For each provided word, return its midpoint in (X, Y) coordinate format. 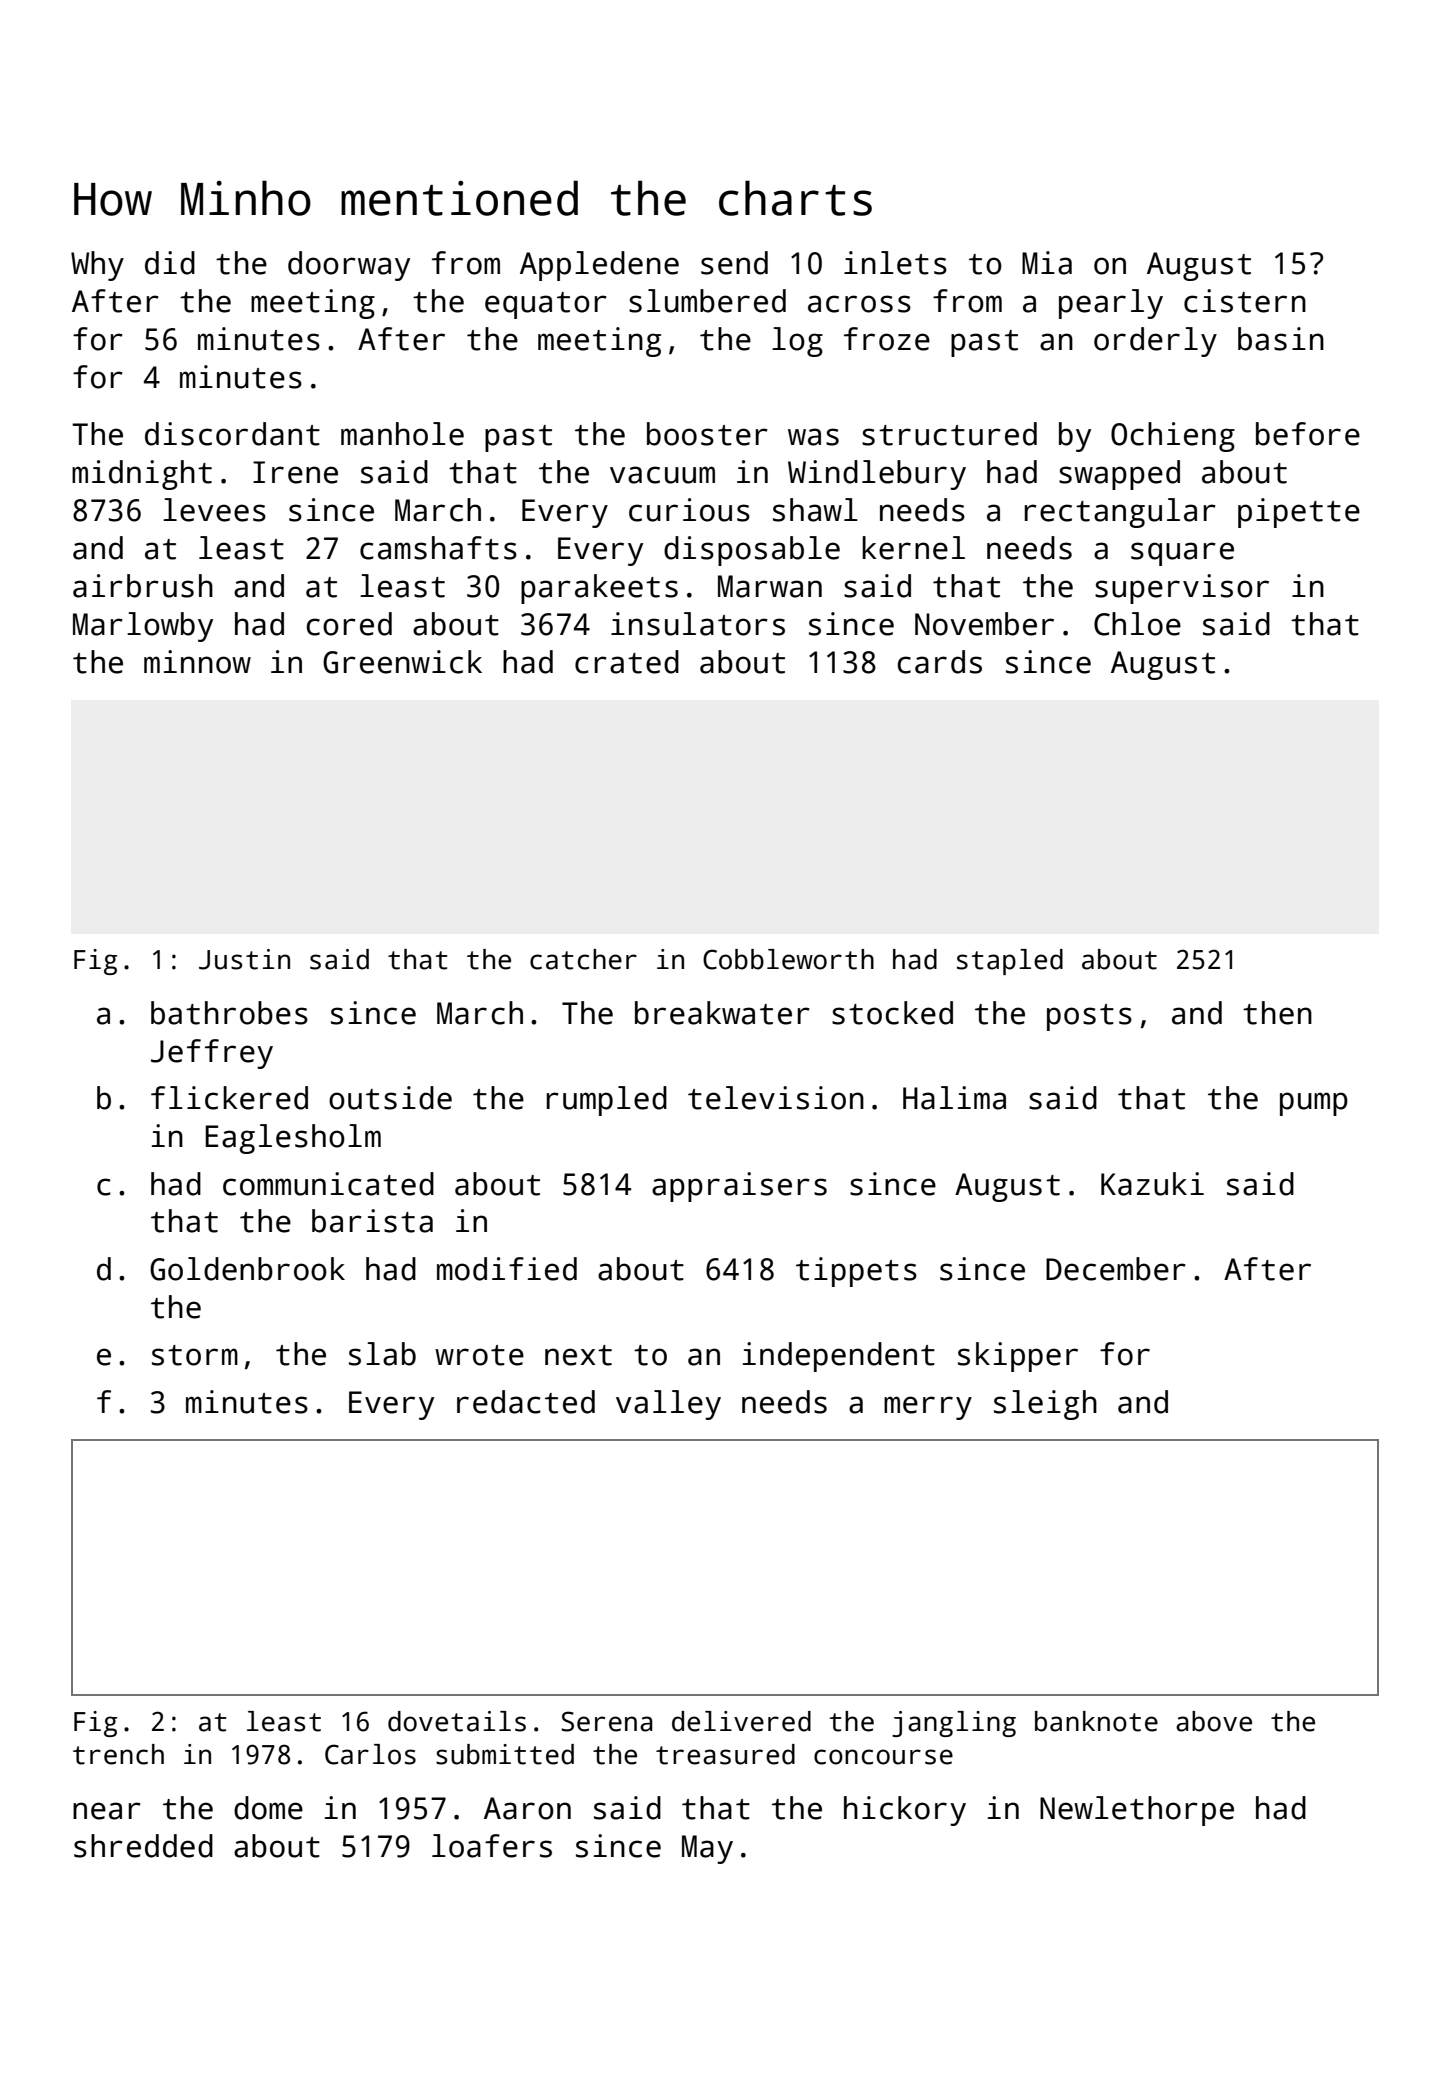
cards (940, 662)
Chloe (1137, 624)
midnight (142, 475)
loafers (492, 1846)
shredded (143, 1846)
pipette (1299, 513)
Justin (244, 959)
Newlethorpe (1137, 1811)
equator (546, 305)
